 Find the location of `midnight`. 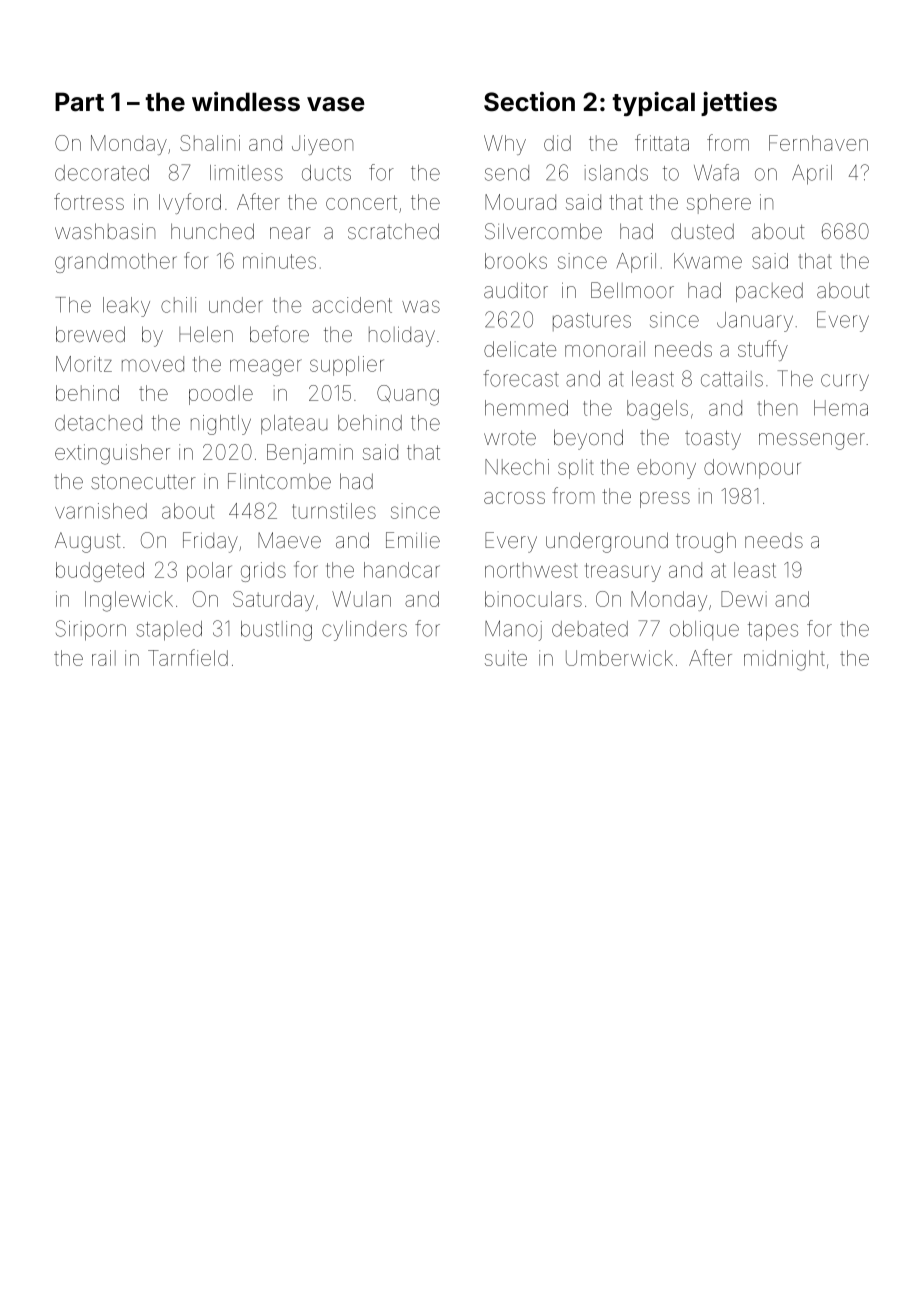

midnight is located at coordinates (784, 660).
